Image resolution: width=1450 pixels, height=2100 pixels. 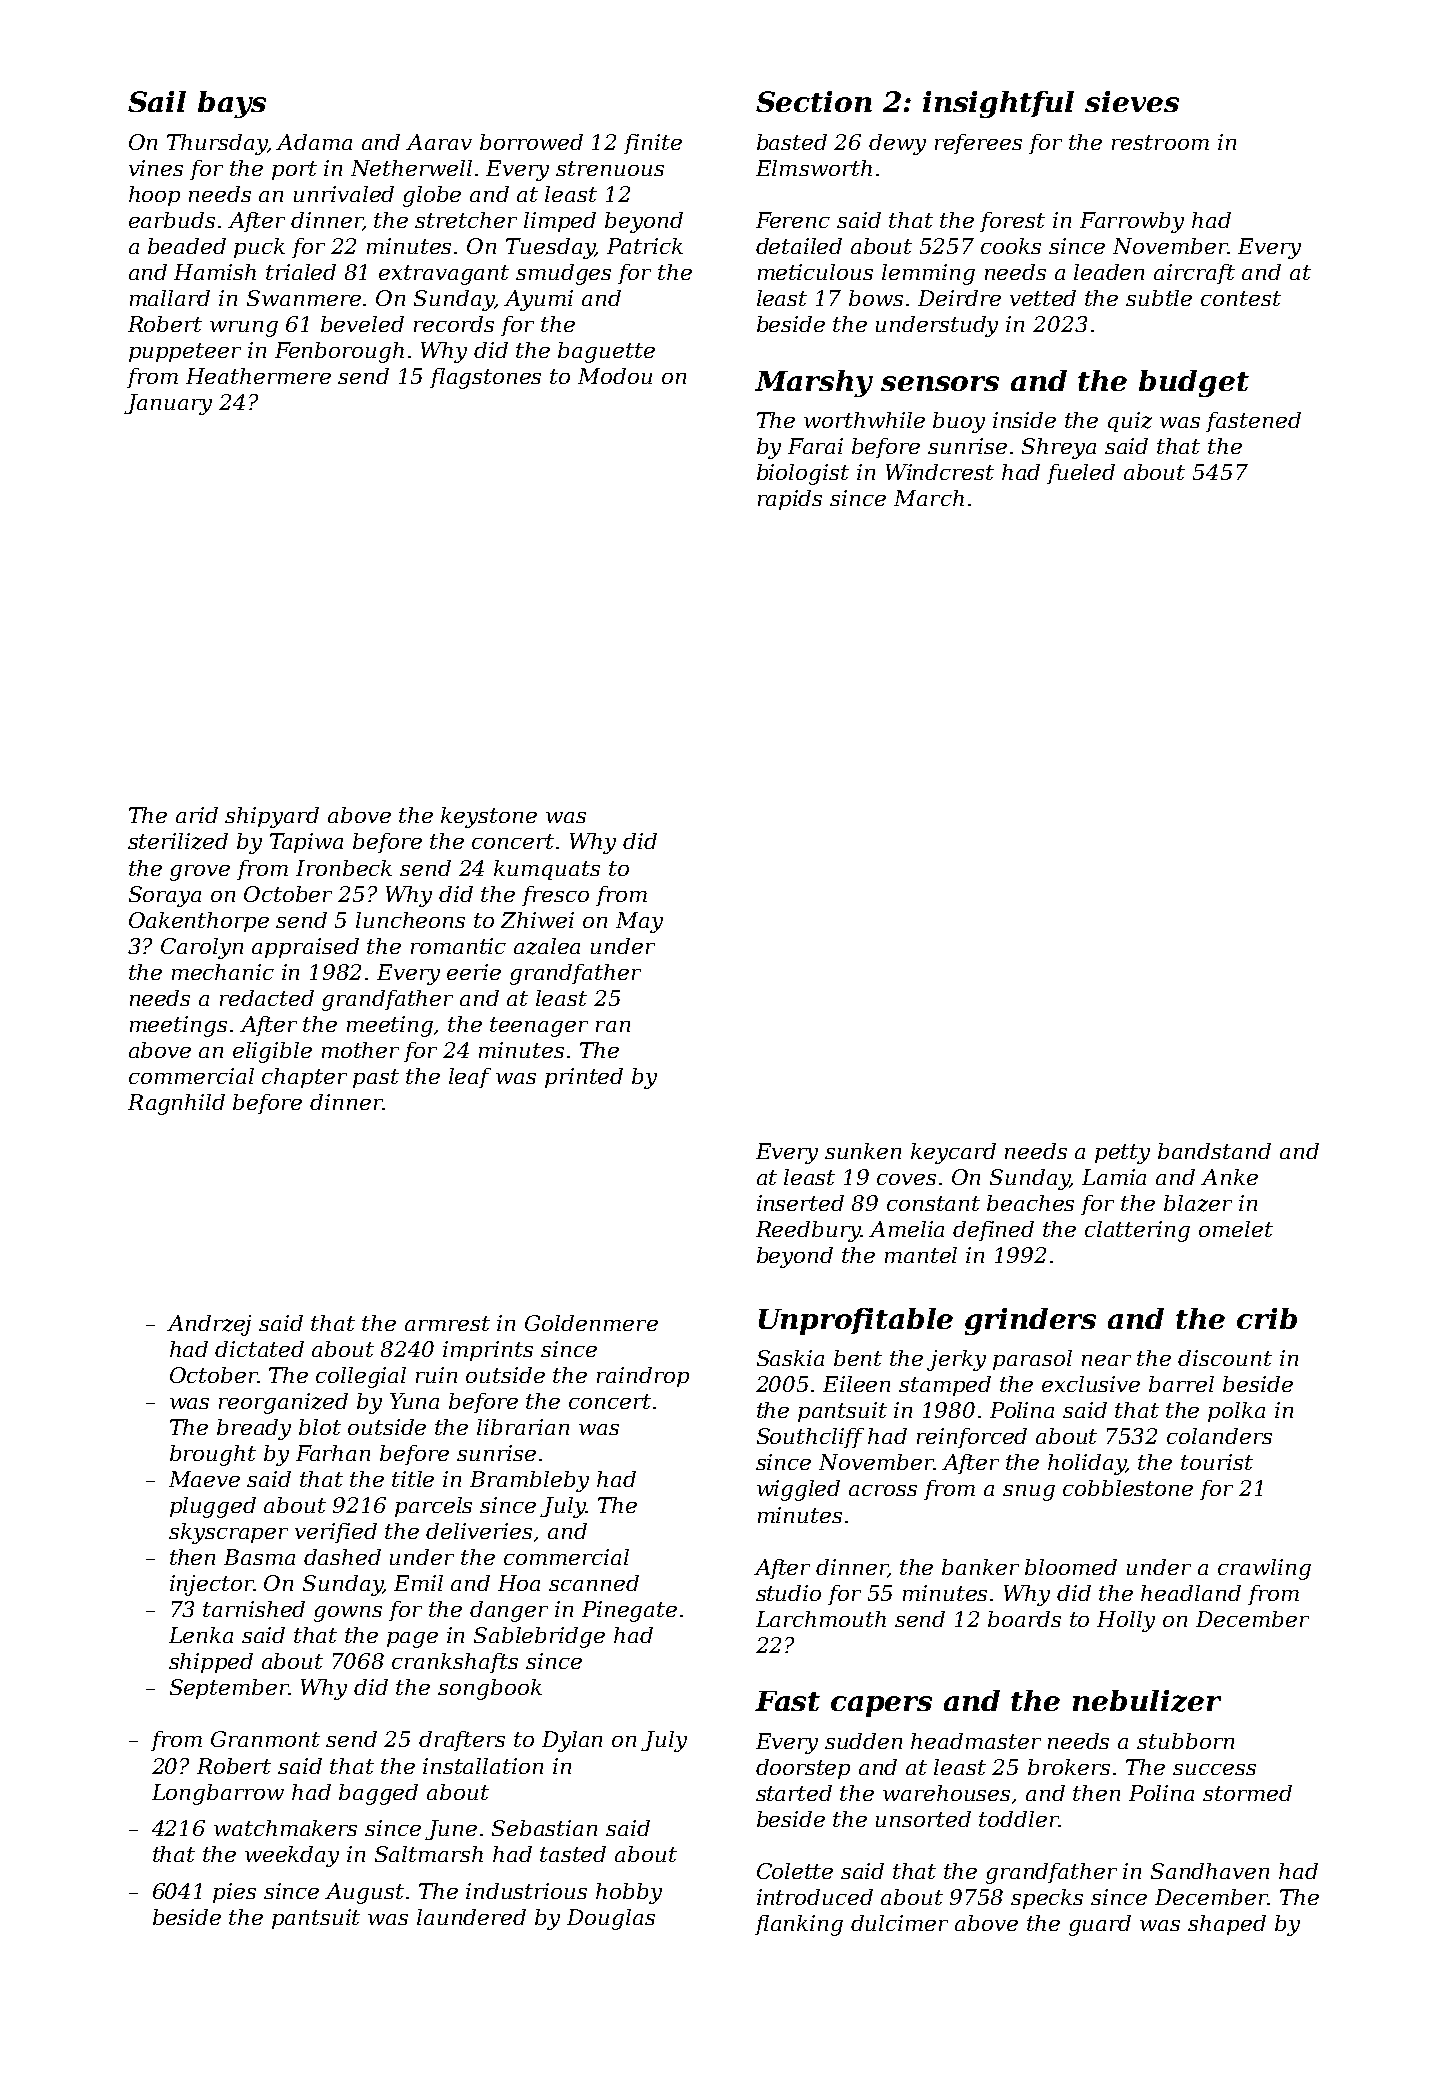 I want to click on pies, so click(x=234, y=1893).
